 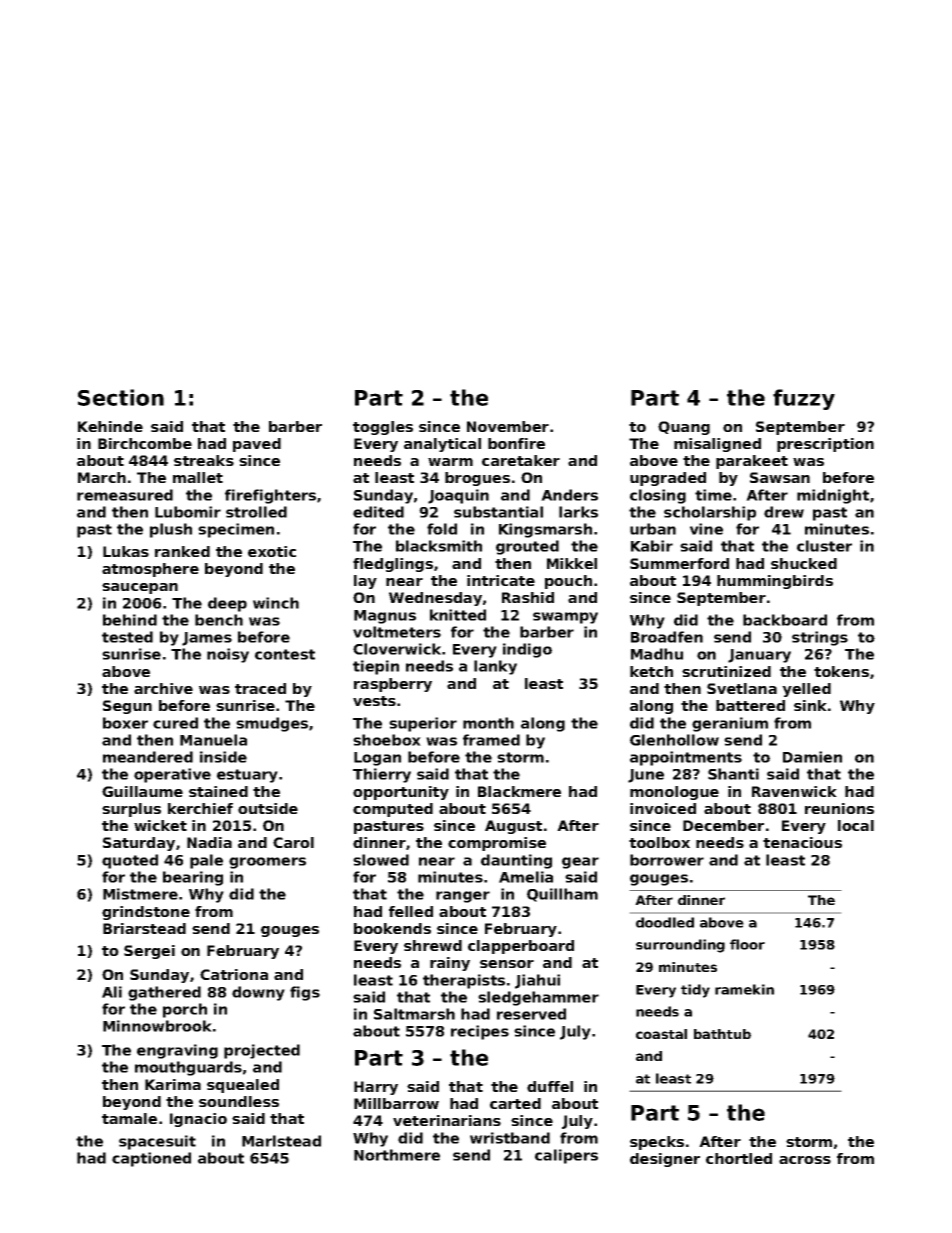 What do you see at coordinates (566, 1156) in the screenshot?
I see `calipers` at bounding box center [566, 1156].
